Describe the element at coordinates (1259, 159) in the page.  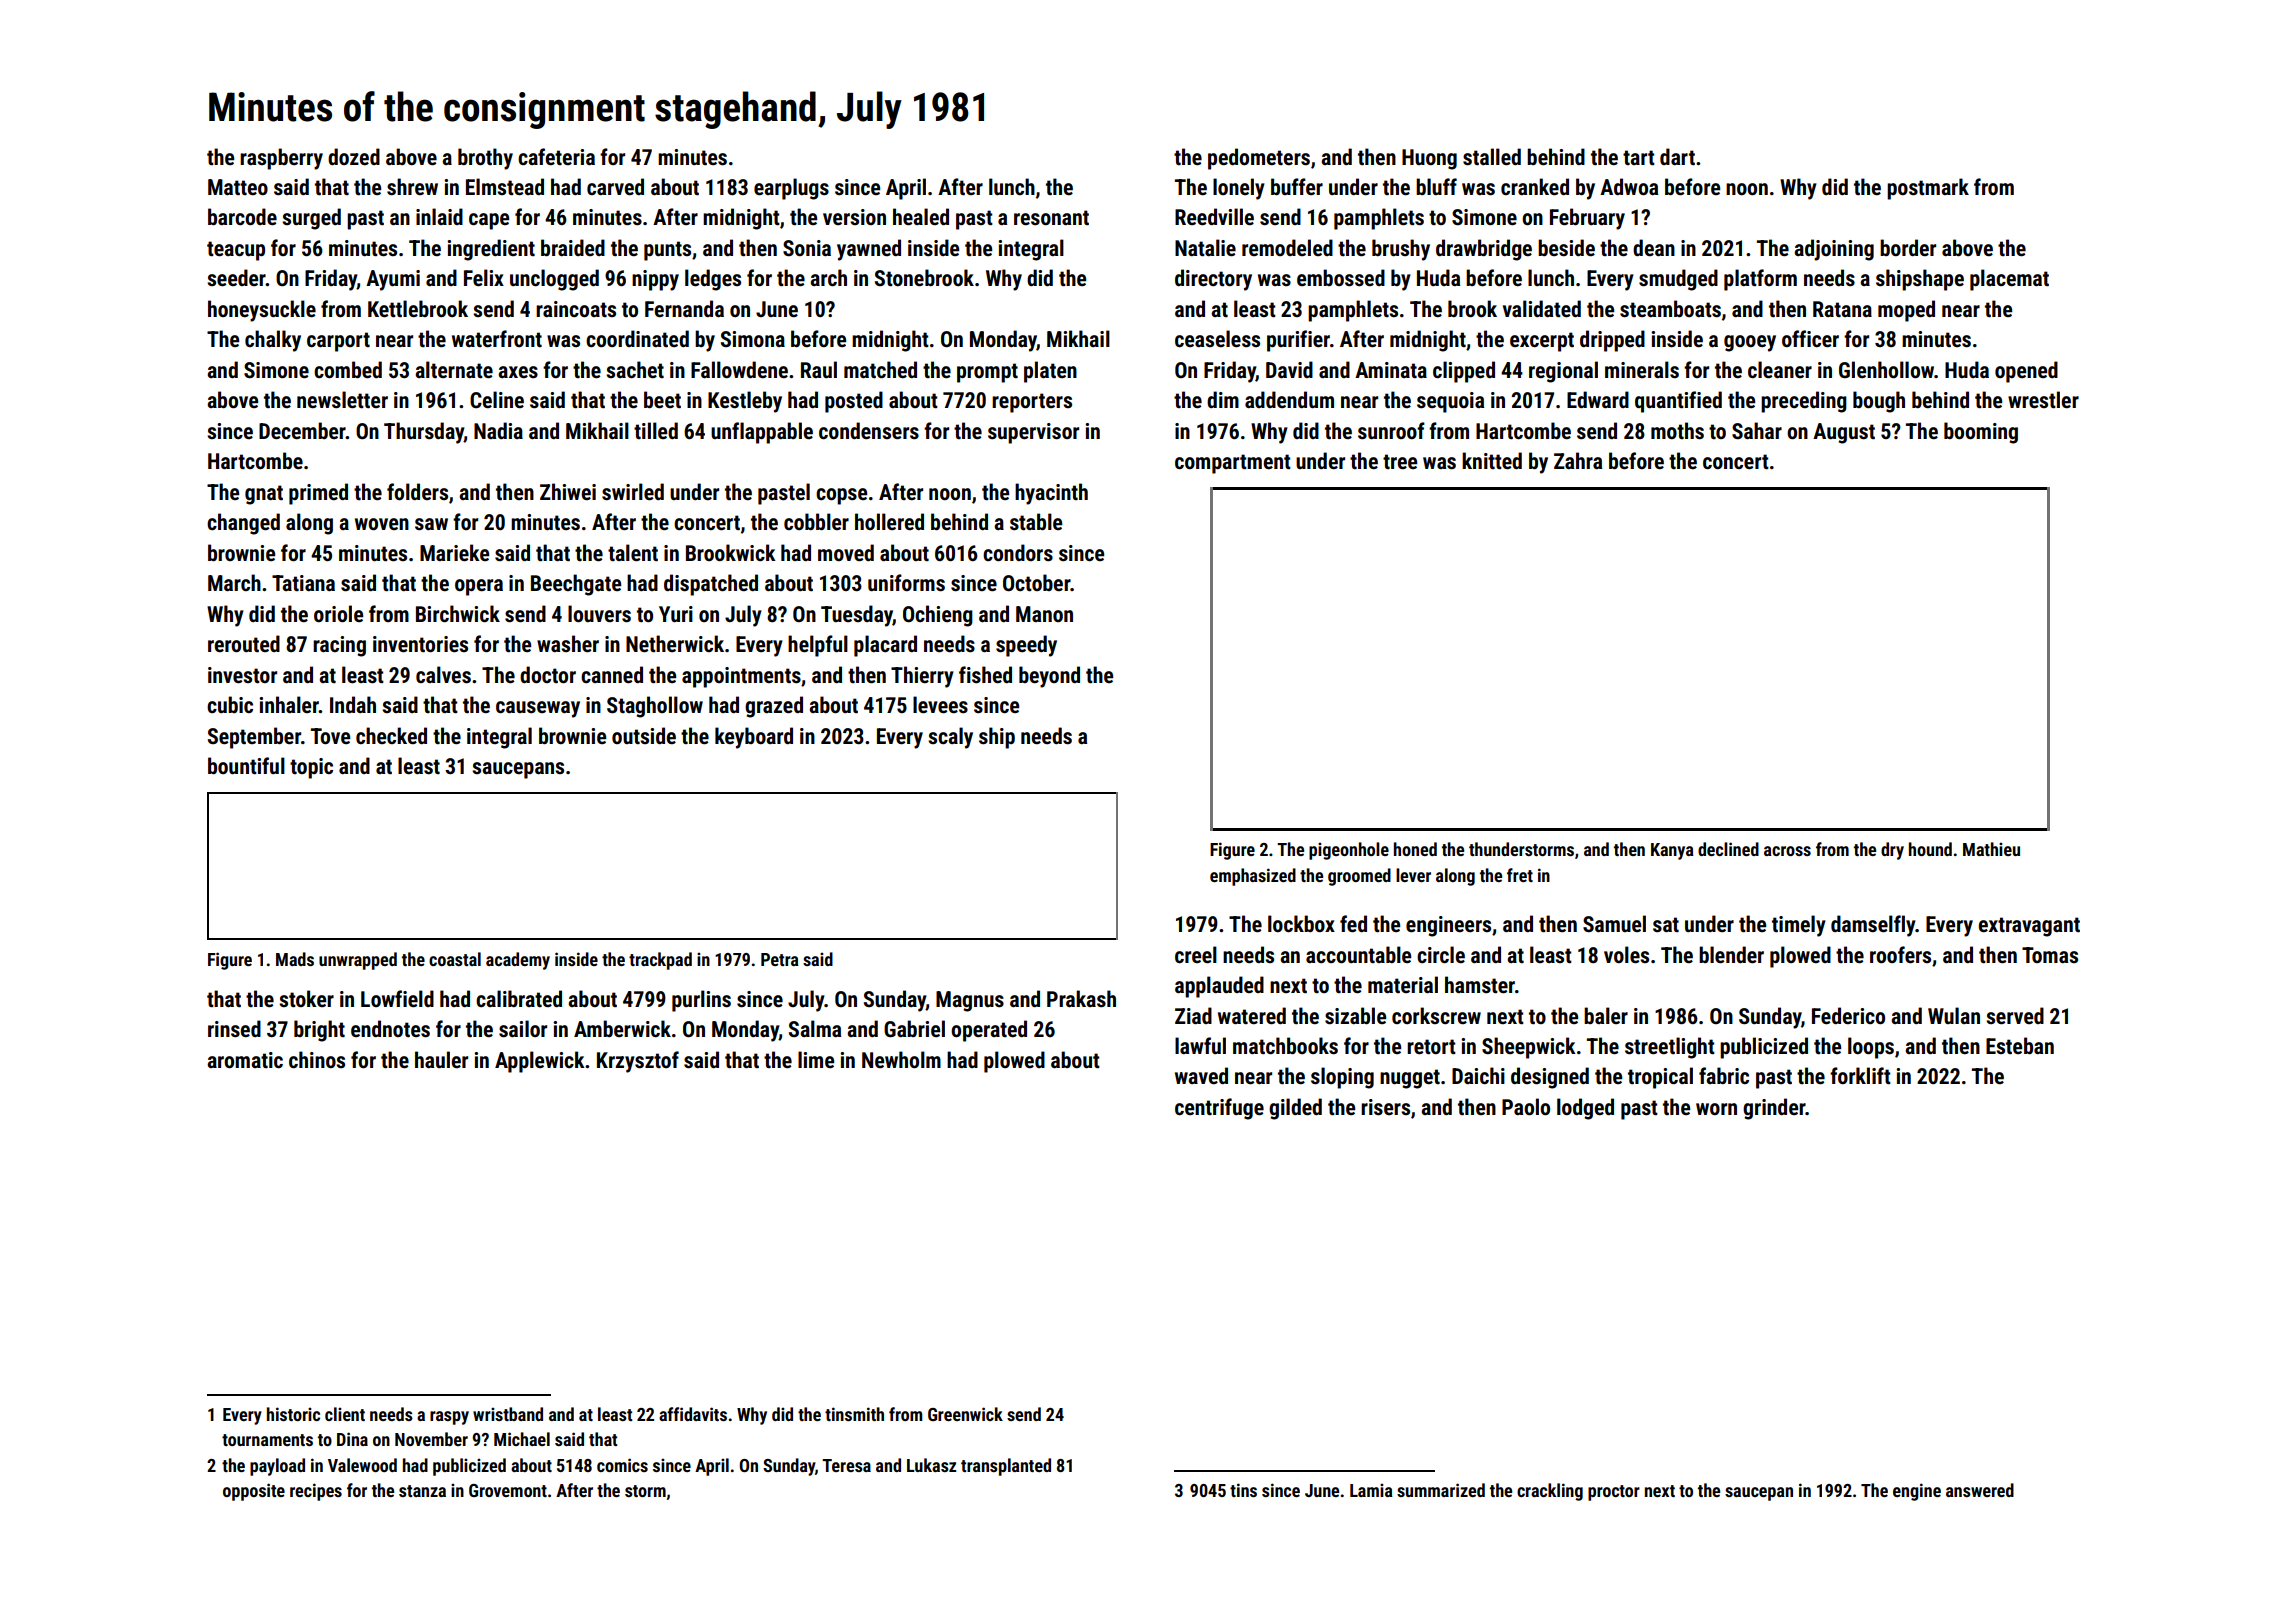
I see `pedometers` at that location.
